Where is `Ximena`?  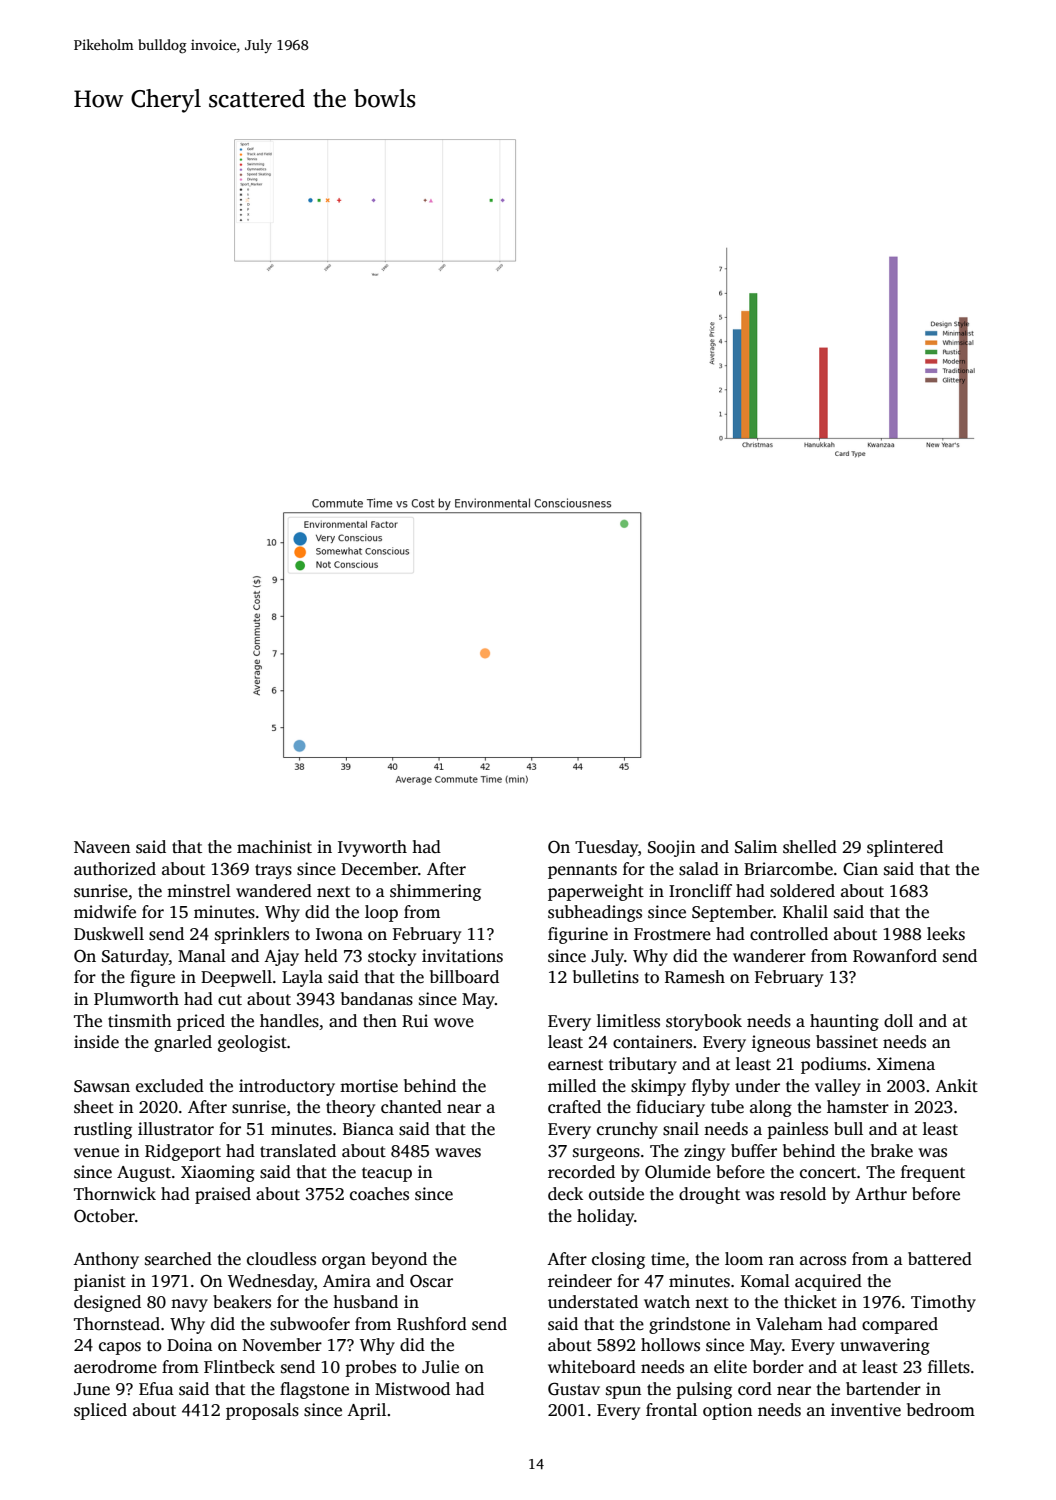 Ximena is located at coordinates (906, 1064).
